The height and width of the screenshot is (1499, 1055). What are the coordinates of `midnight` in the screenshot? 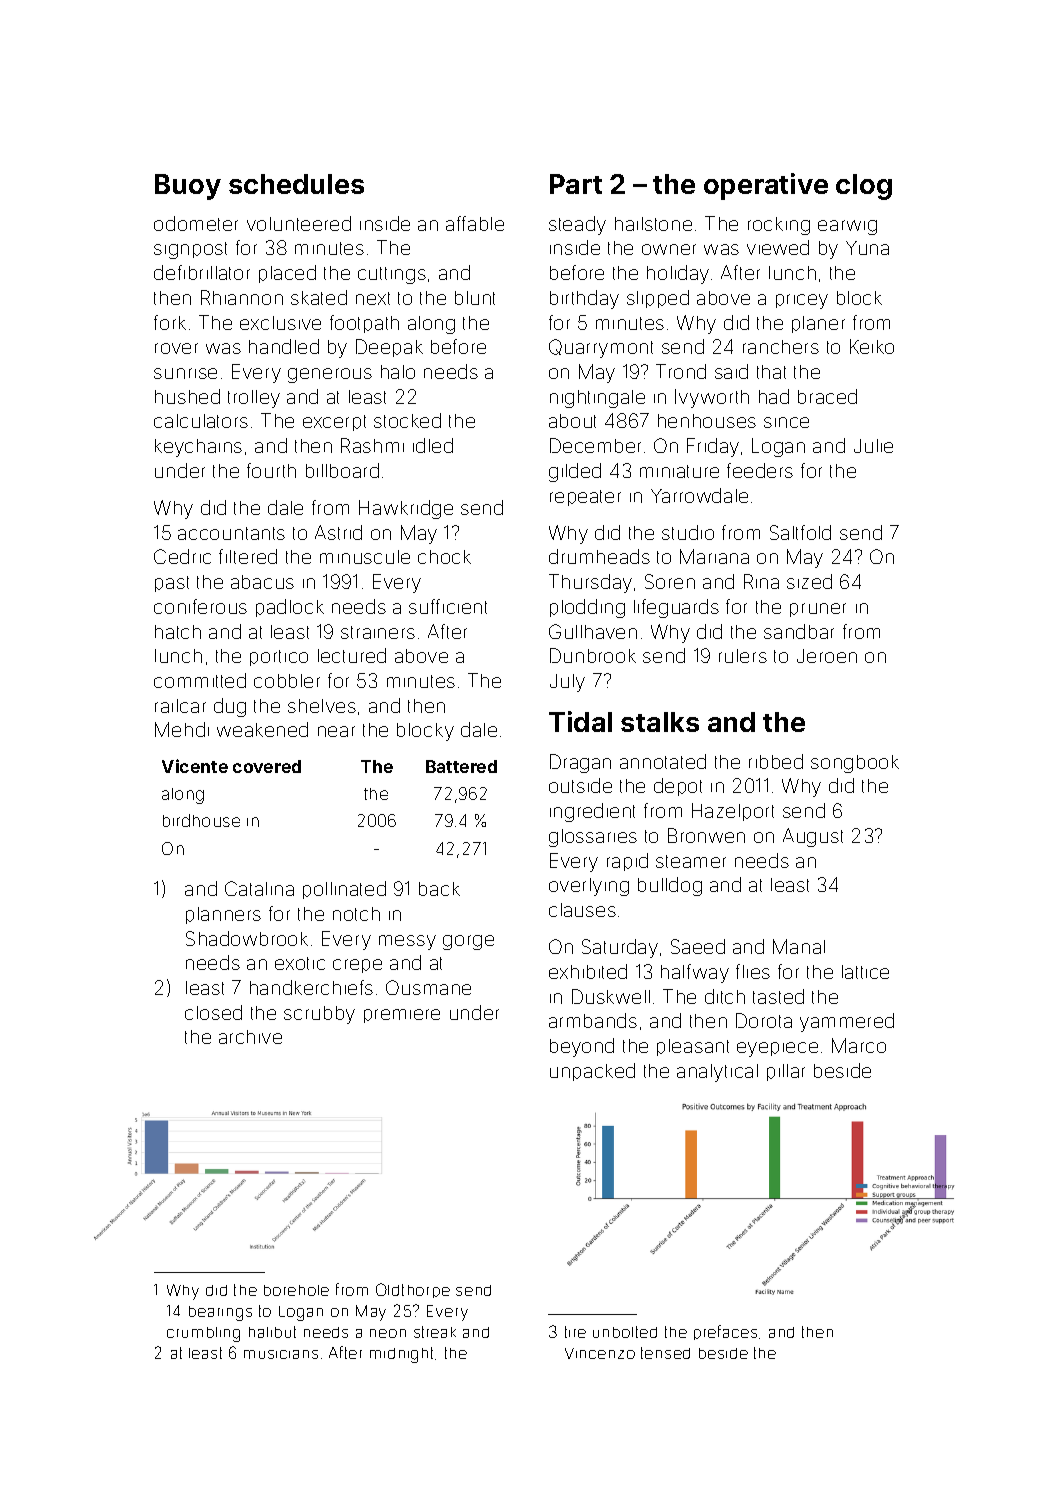 It's located at (401, 1355).
